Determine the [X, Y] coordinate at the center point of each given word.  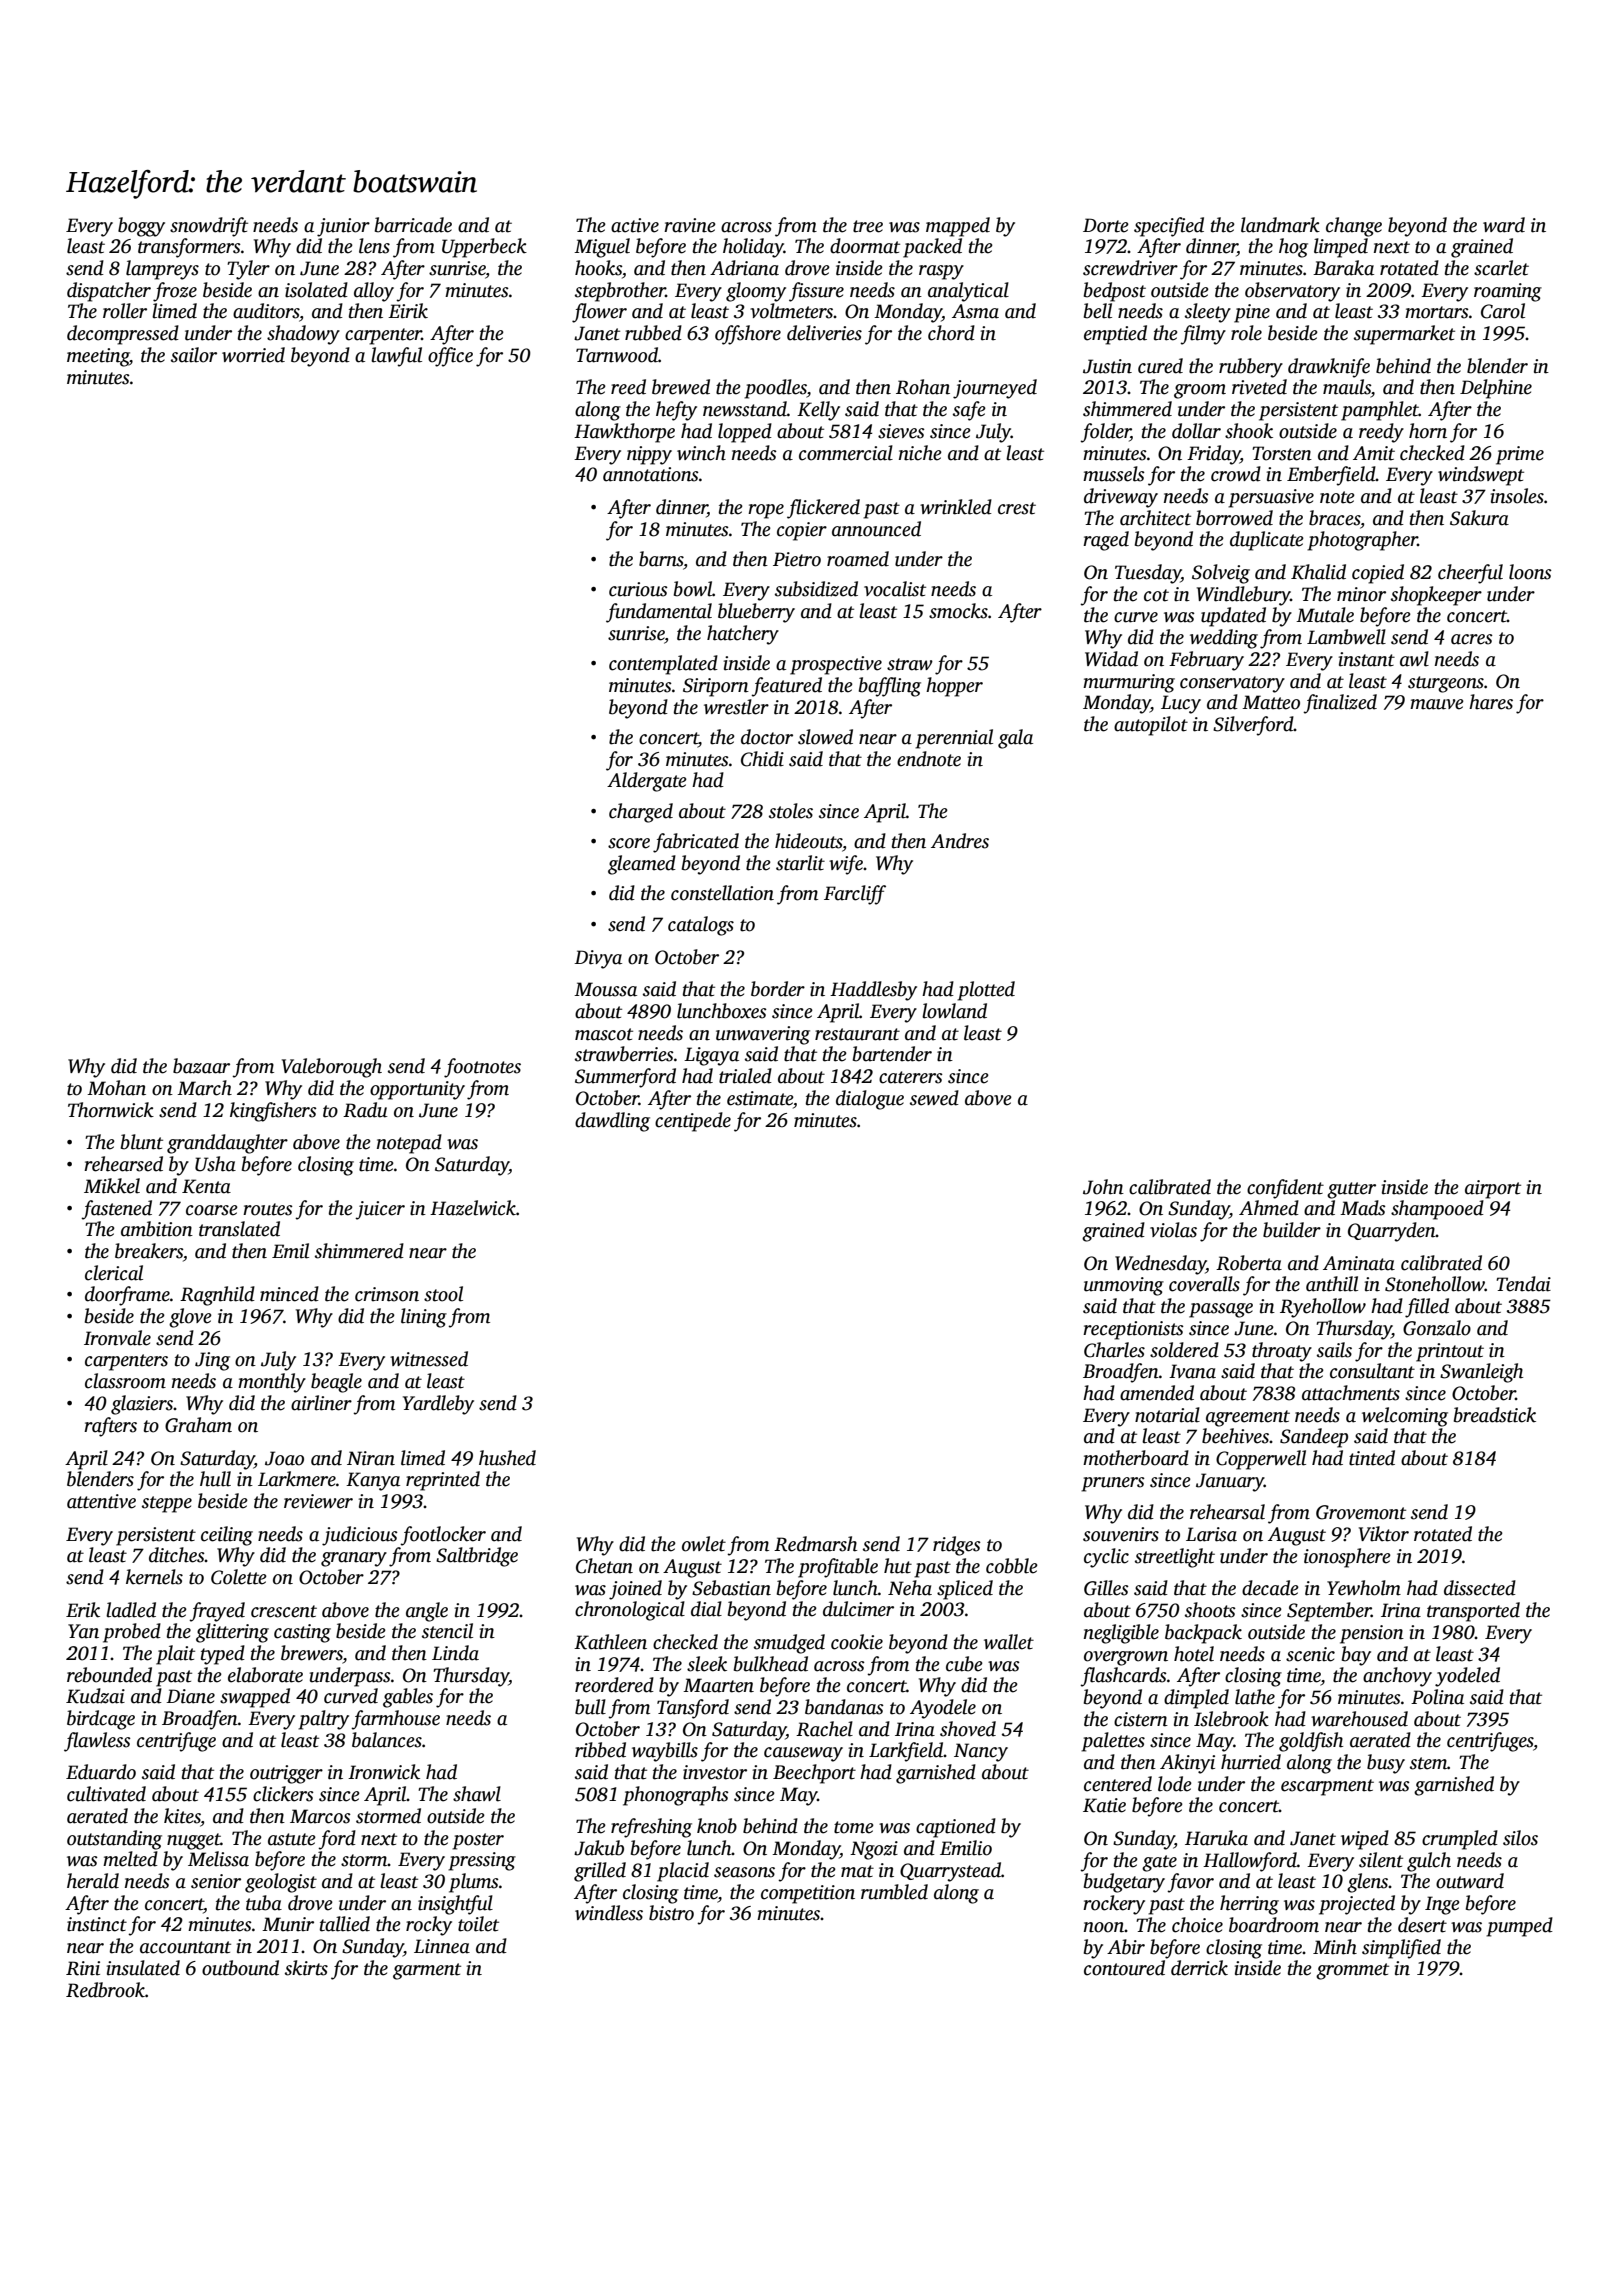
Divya [598, 959]
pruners [1113, 1484]
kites [182, 1817]
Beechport [814, 1774]
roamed [858, 559]
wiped [1365, 1840]
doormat [865, 246]
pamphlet [1380, 411]
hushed [507, 1458]
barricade [413, 225]
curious [638, 589]
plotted [986, 991]
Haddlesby [873, 991]
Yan [83, 1631]
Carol [1503, 311]
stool [443, 1294]
